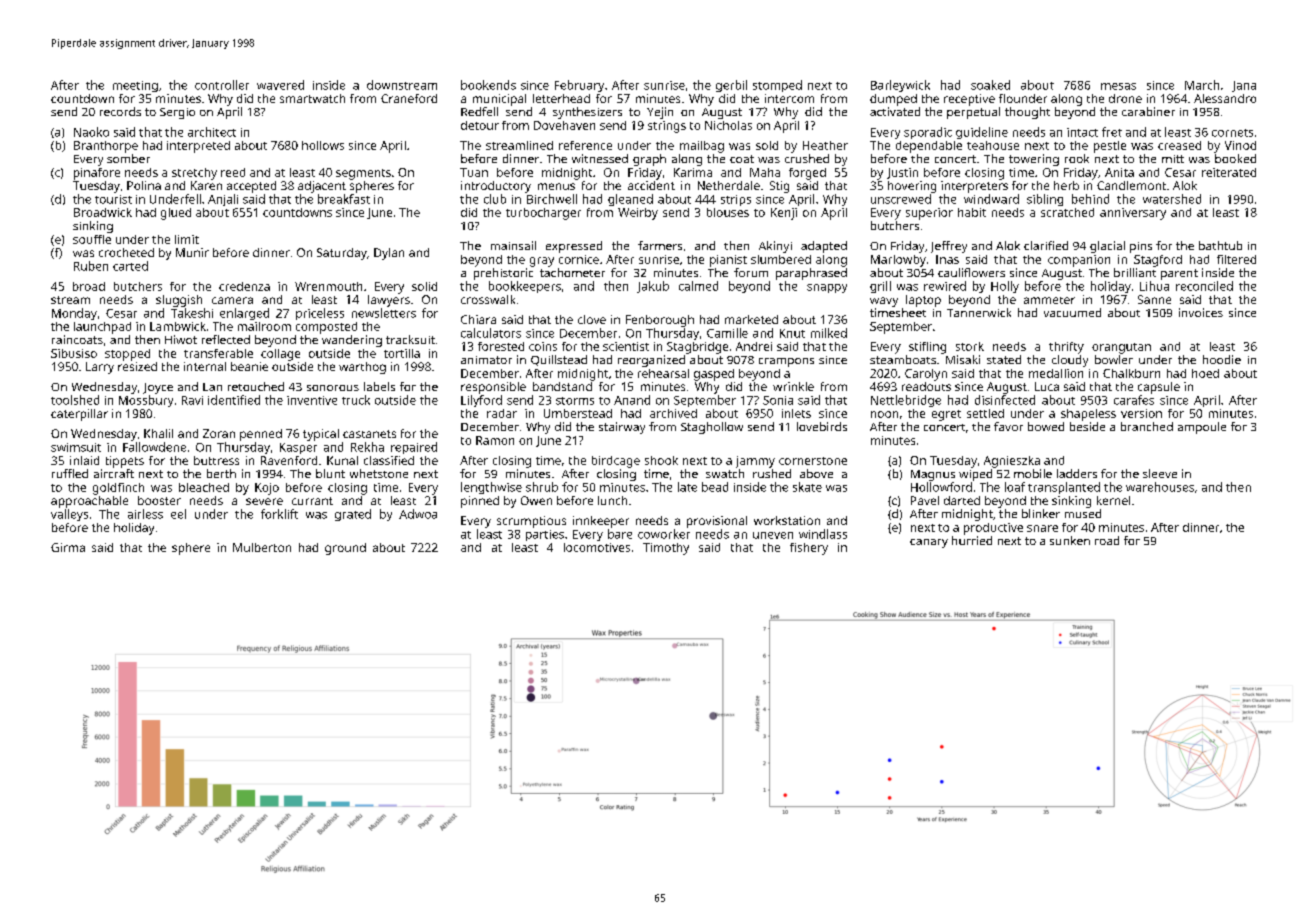 The image size is (1308, 924). I want to click on orangutan, so click(1121, 348).
